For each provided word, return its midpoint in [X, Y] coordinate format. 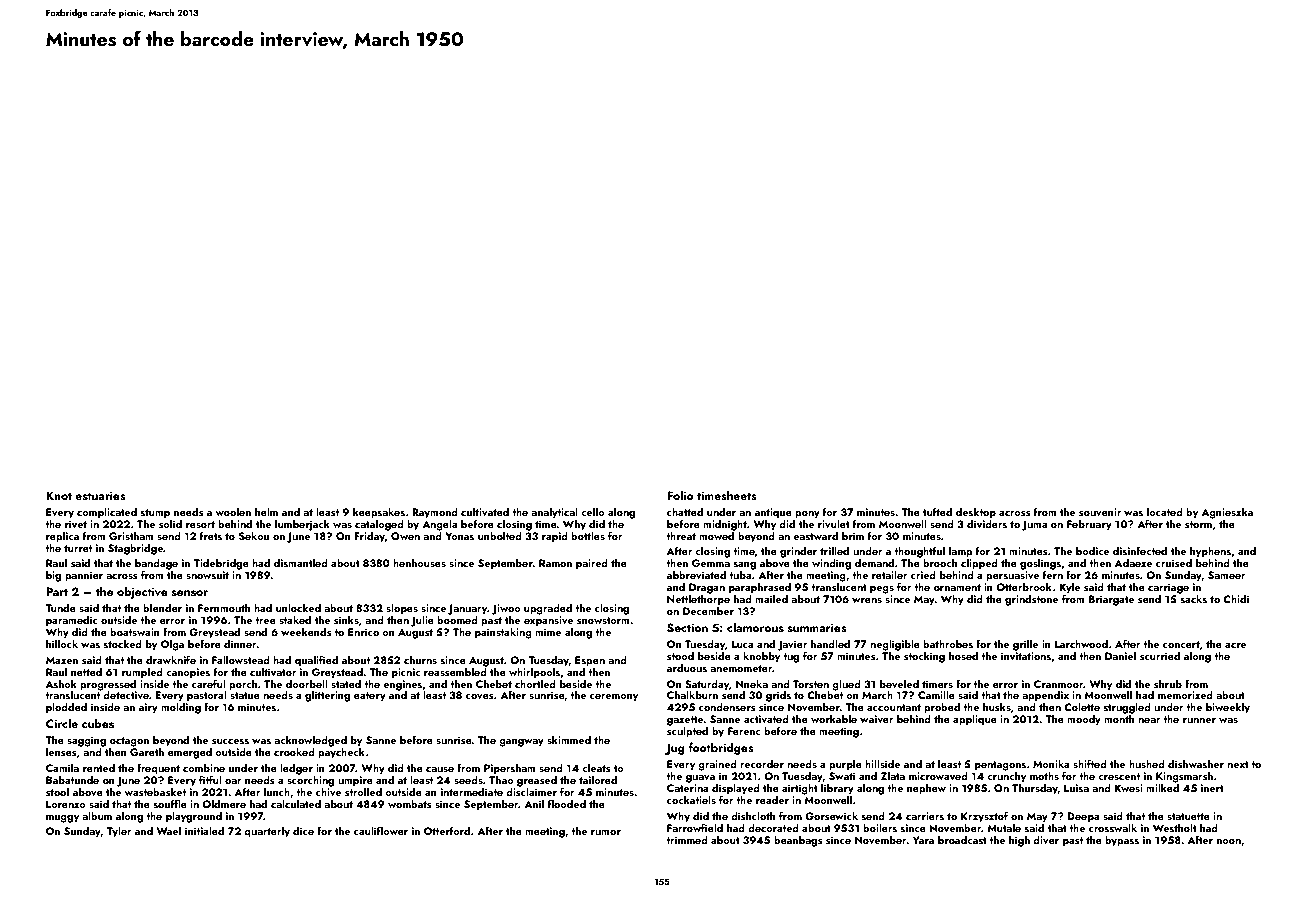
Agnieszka [1227, 513]
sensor [190, 593]
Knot [59, 495]
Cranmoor [1059, 684]
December [708, 610]
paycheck [341, 753]
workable [834, 718]
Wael [168, 830]
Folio [680, 495]
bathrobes [948, 643]
